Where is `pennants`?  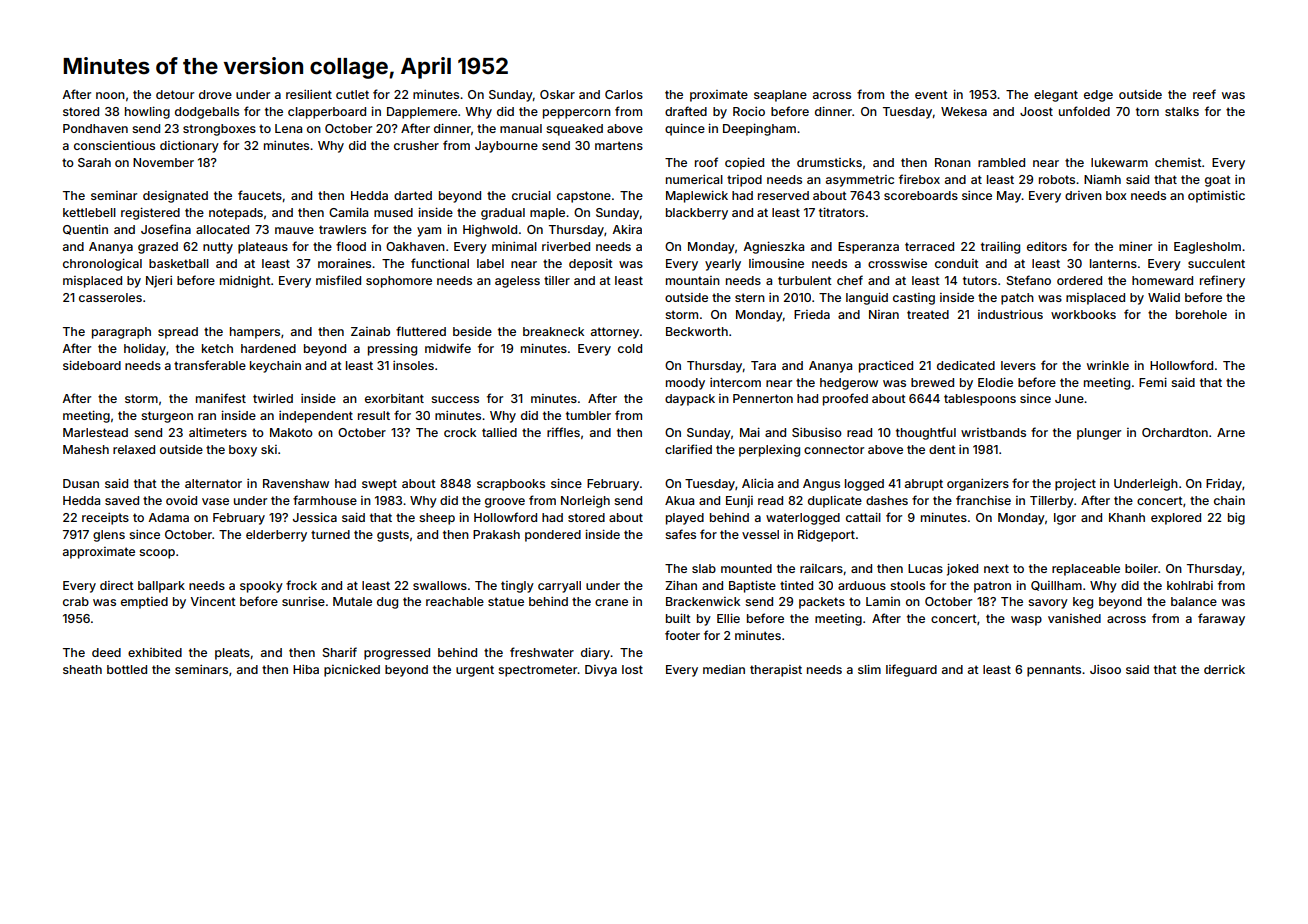
pennants is located at coordinates (1054, 671).
